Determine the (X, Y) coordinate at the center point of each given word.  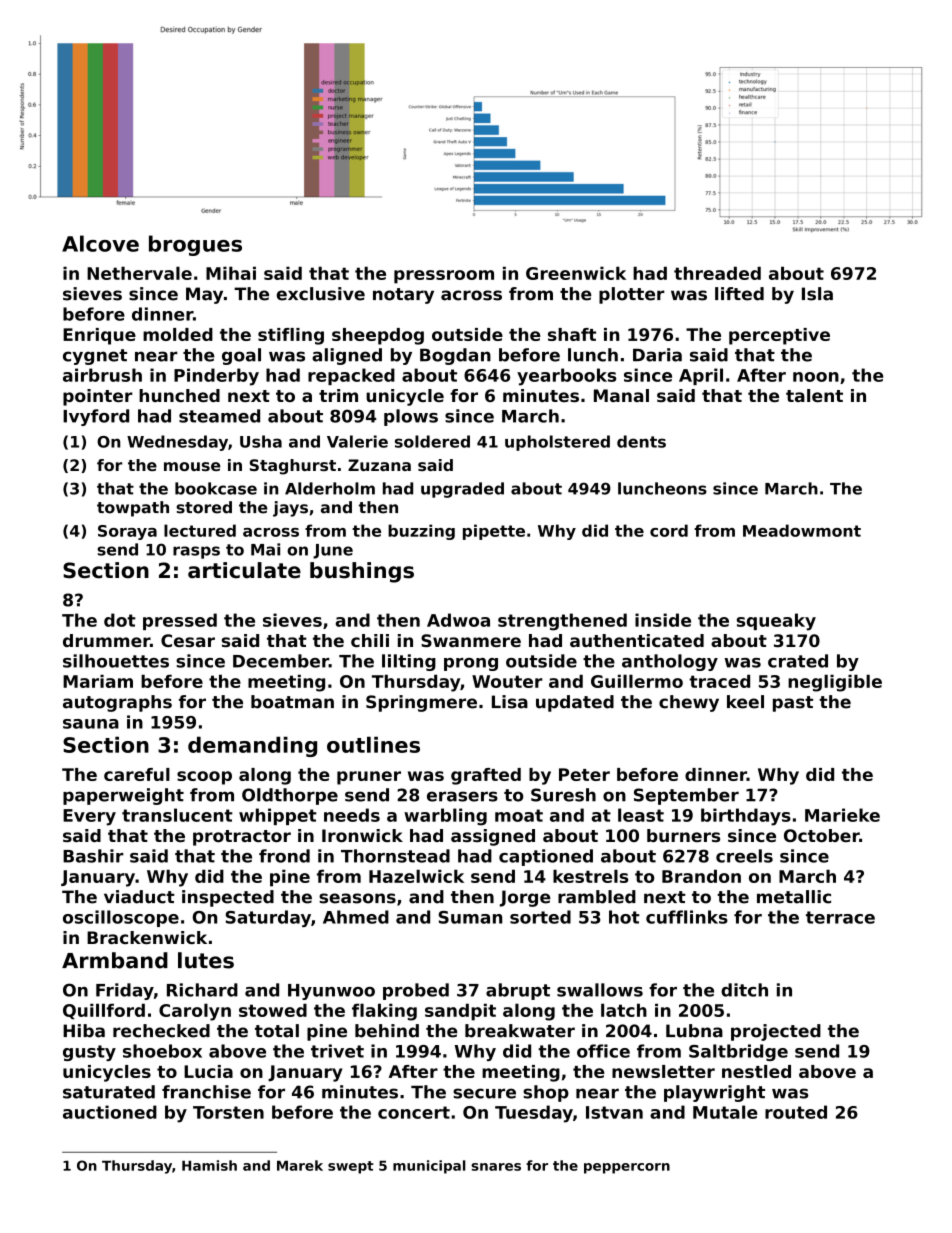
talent (814, 395)
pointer (98, 397)
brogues (195, 245)
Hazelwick (416, 876)
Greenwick (576, 273)
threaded (717, 273)
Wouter (507, 681)
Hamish (209, 1165)
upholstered (557, 443)
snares (496, 1167)
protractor (242, 838)
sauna (91, 724)
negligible (835, 683)
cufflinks (687, 917)
